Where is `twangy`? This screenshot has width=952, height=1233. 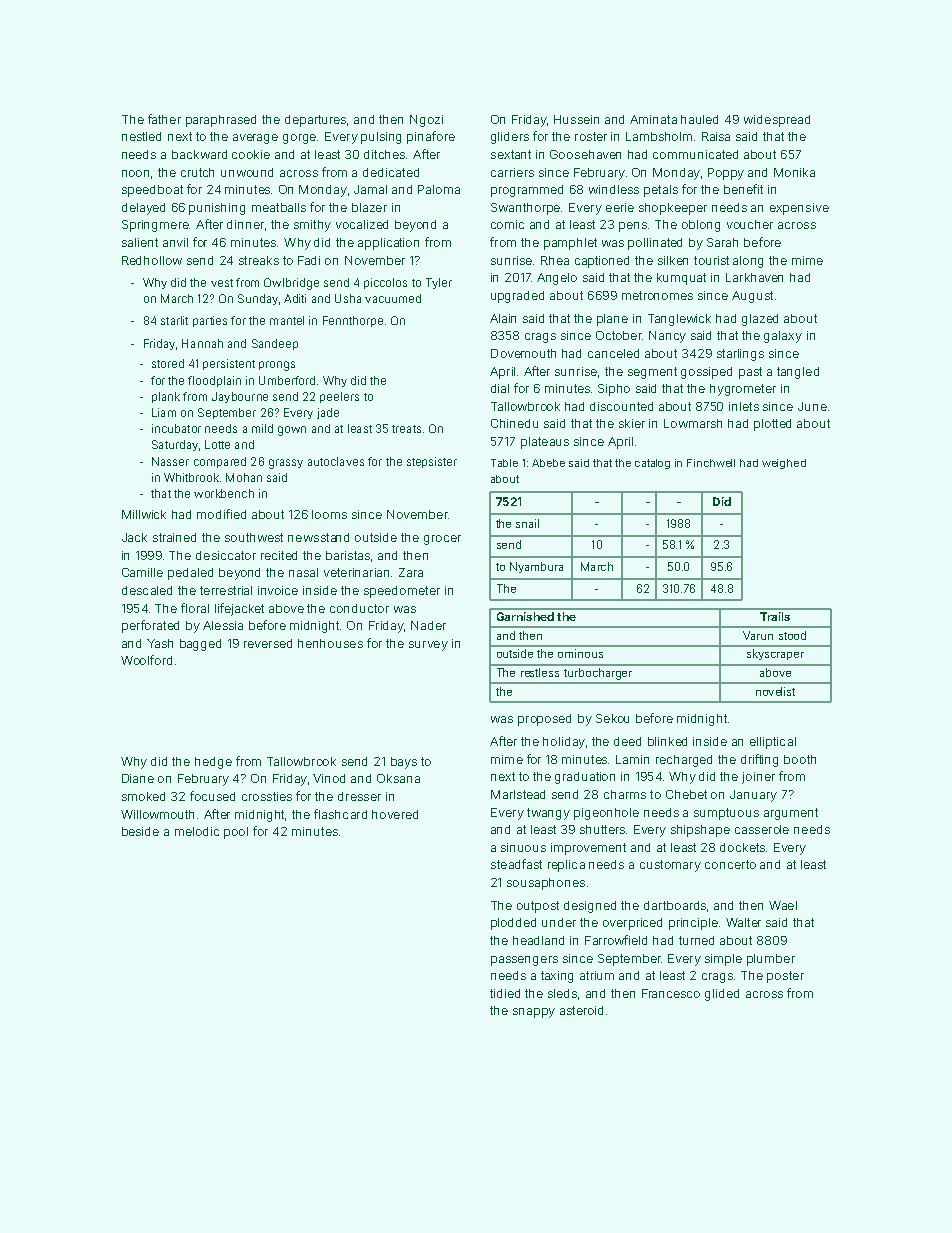 twangy is located at coordinates (548, 814).
